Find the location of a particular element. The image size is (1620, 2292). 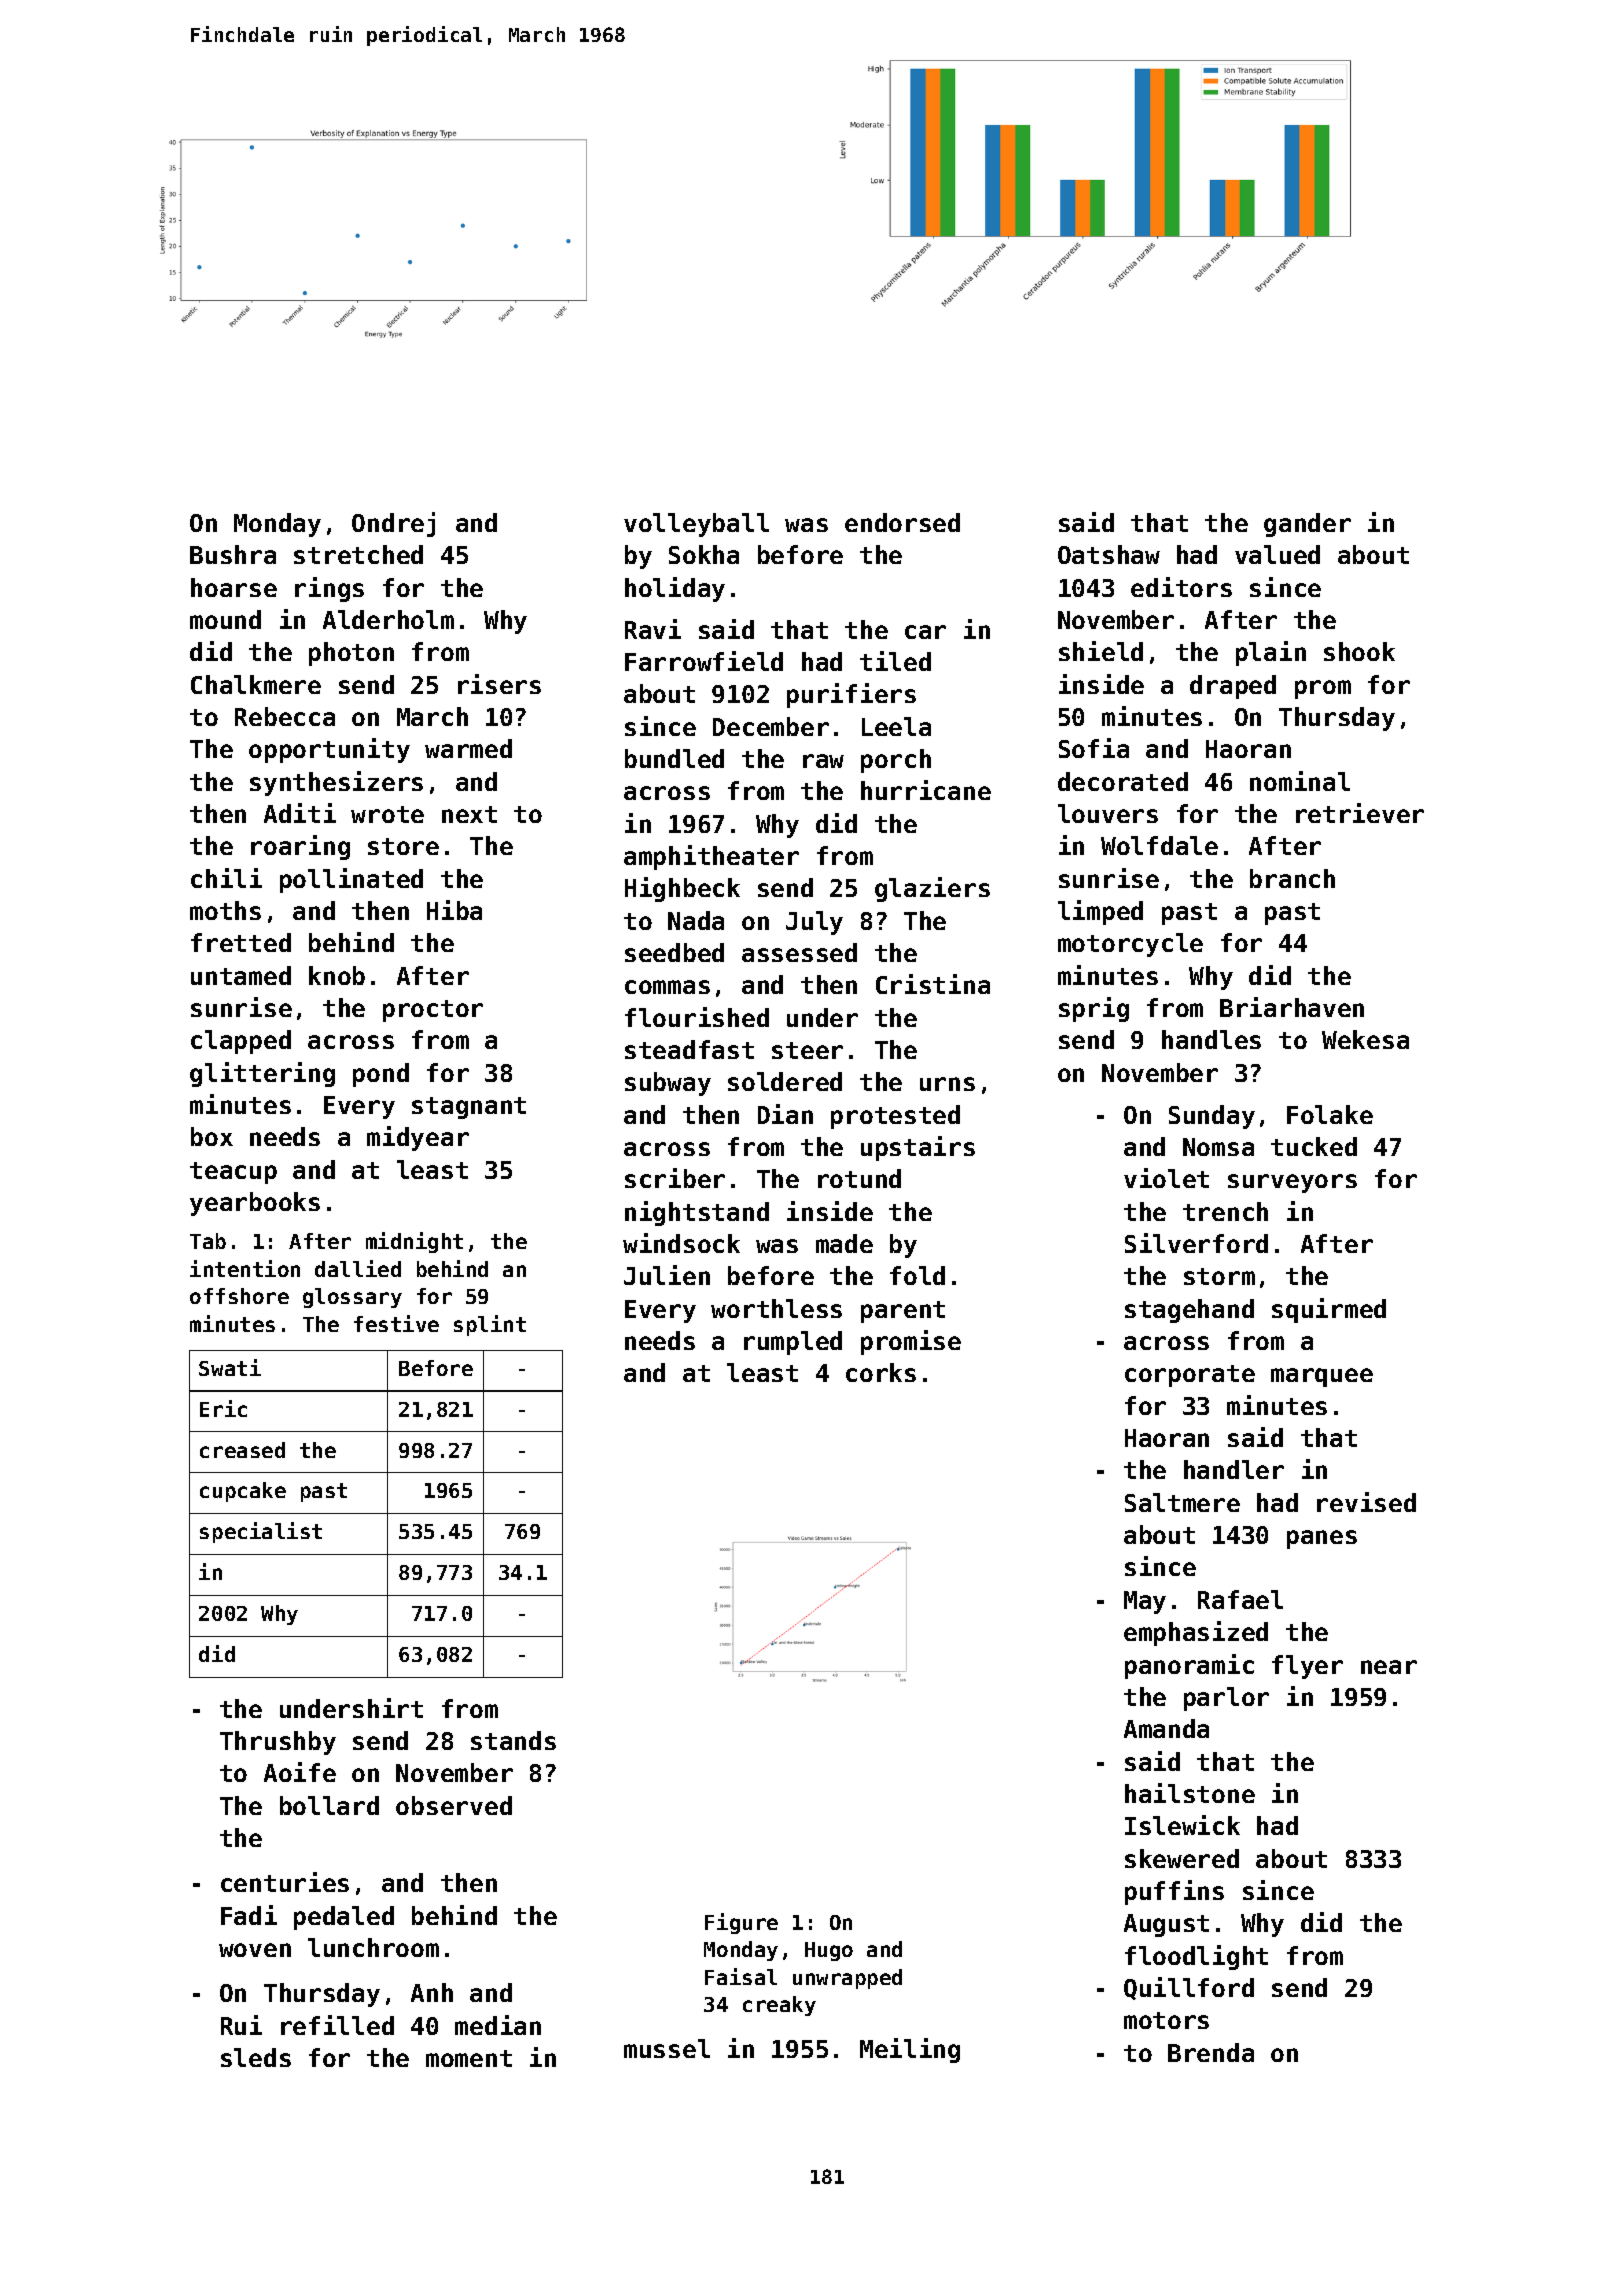

sleds is located at coordinates (256, 2057).
